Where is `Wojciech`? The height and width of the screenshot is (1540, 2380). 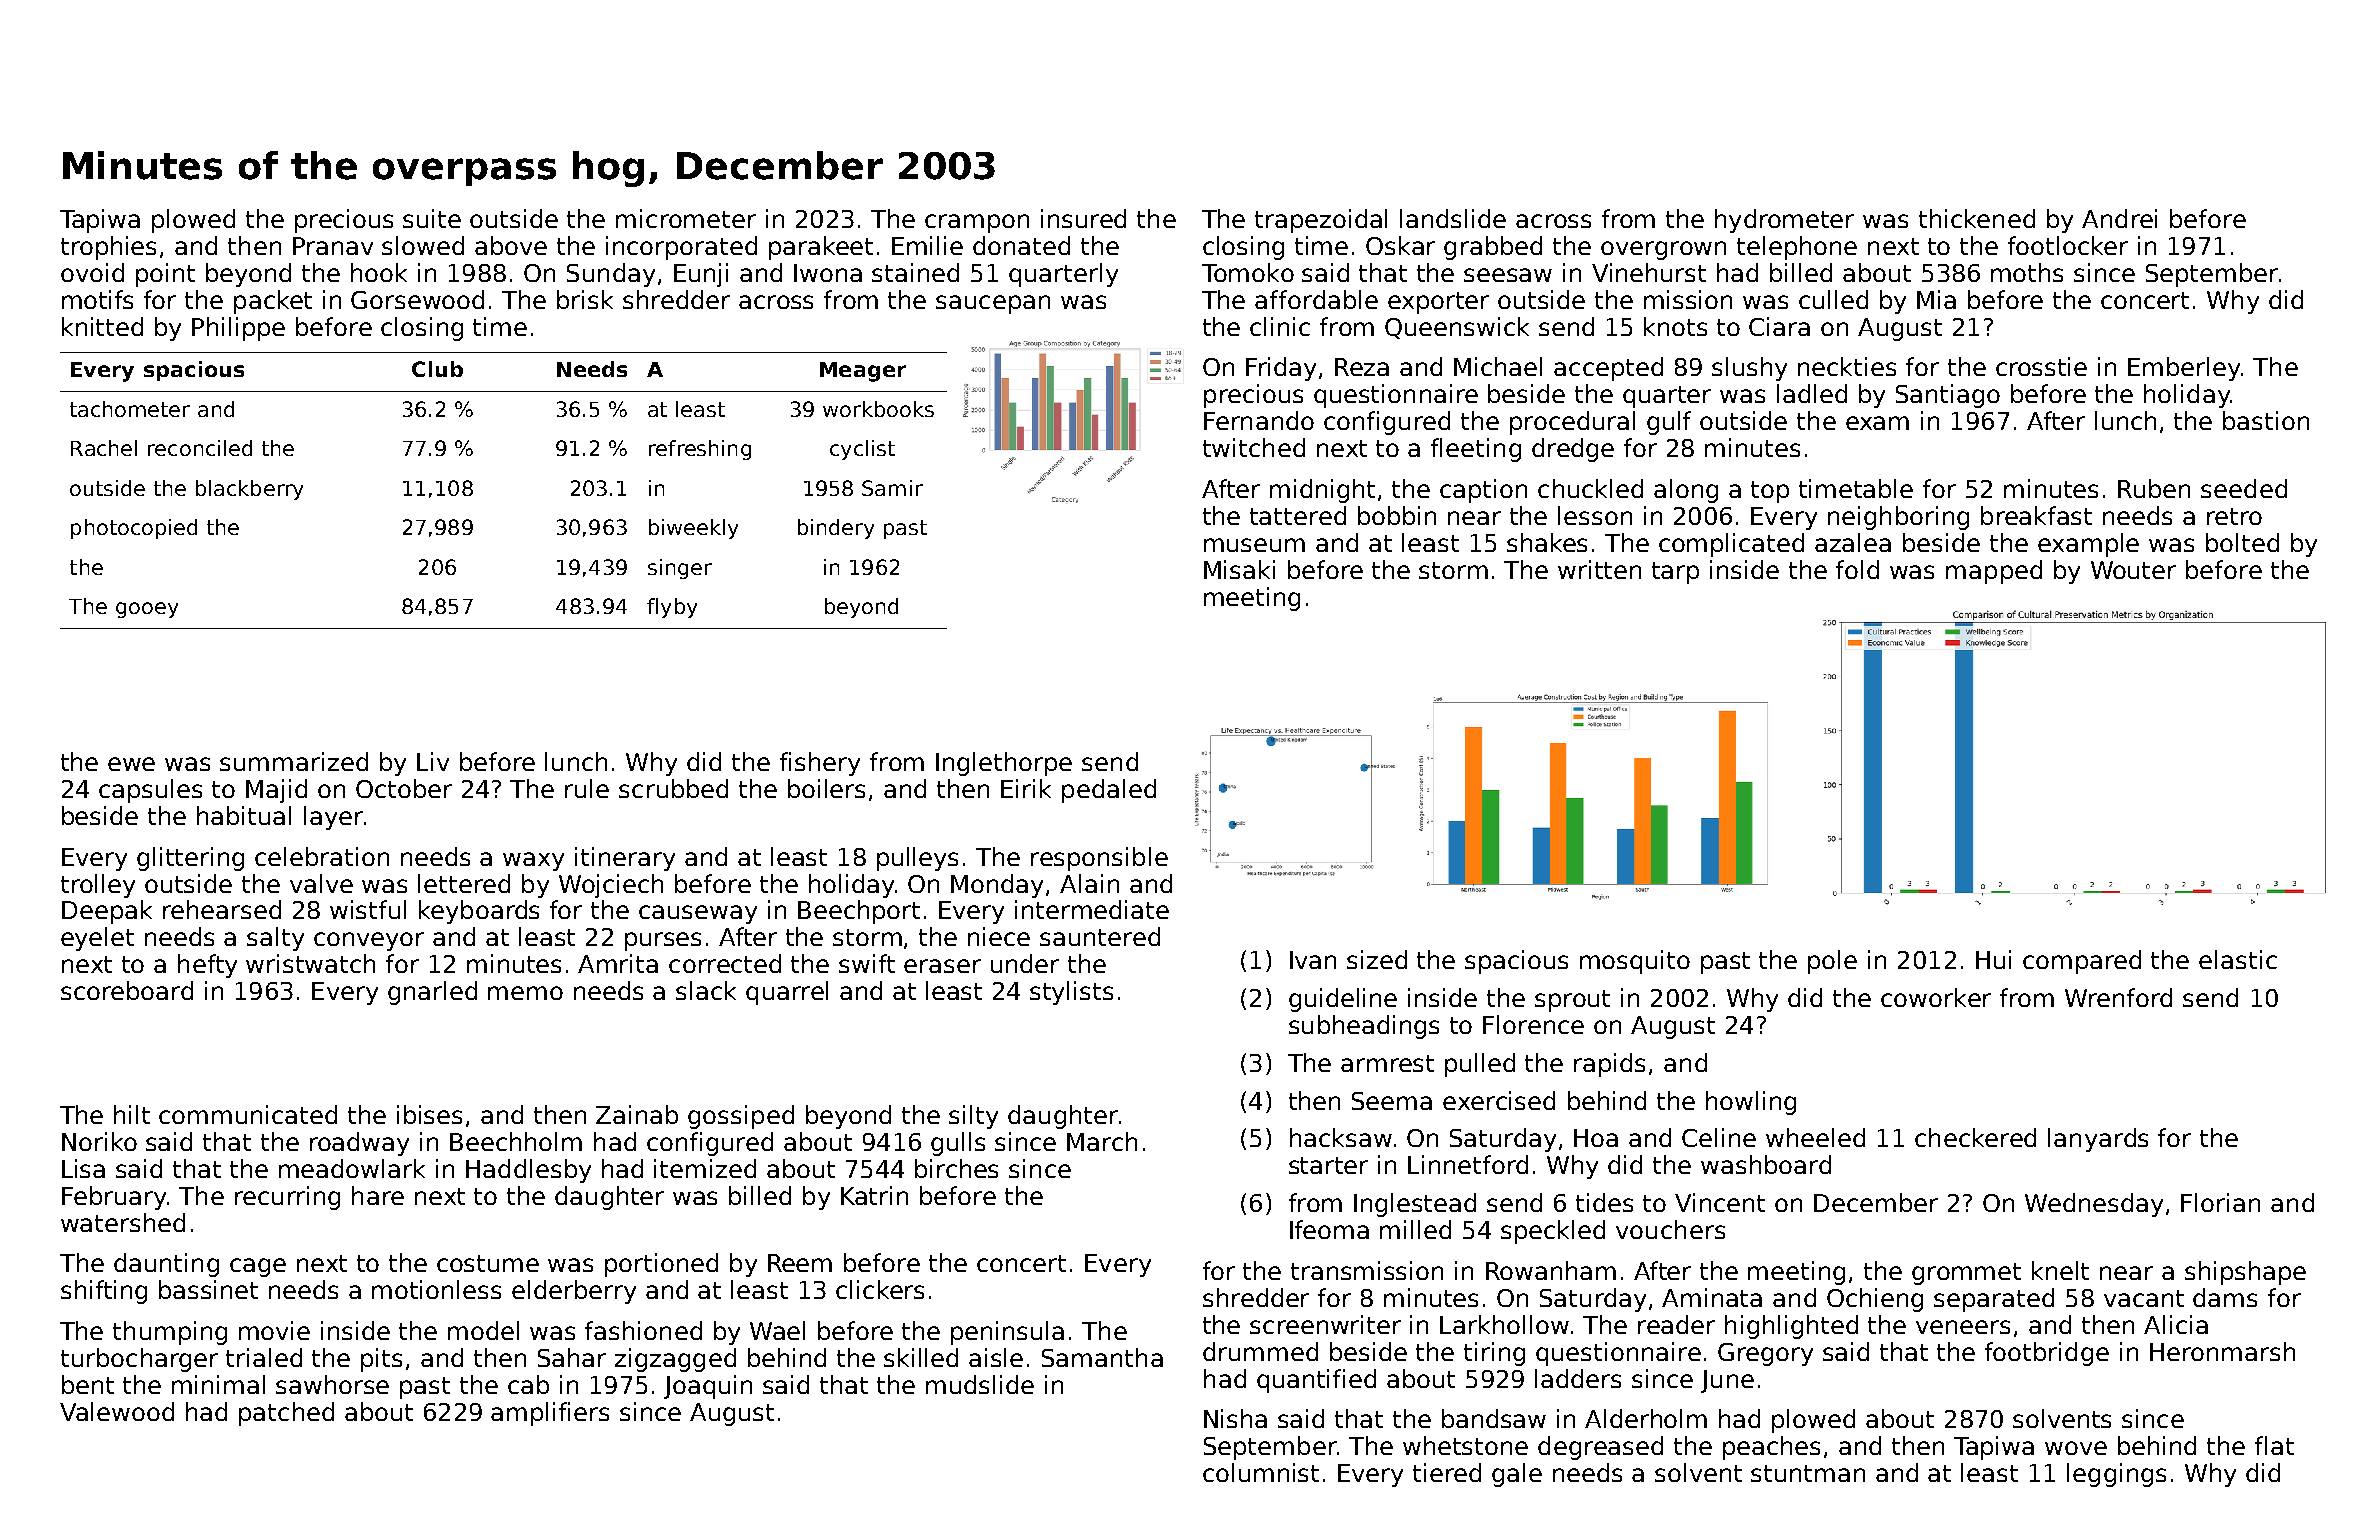 Wojciech is located at coordinates (611, 886).
